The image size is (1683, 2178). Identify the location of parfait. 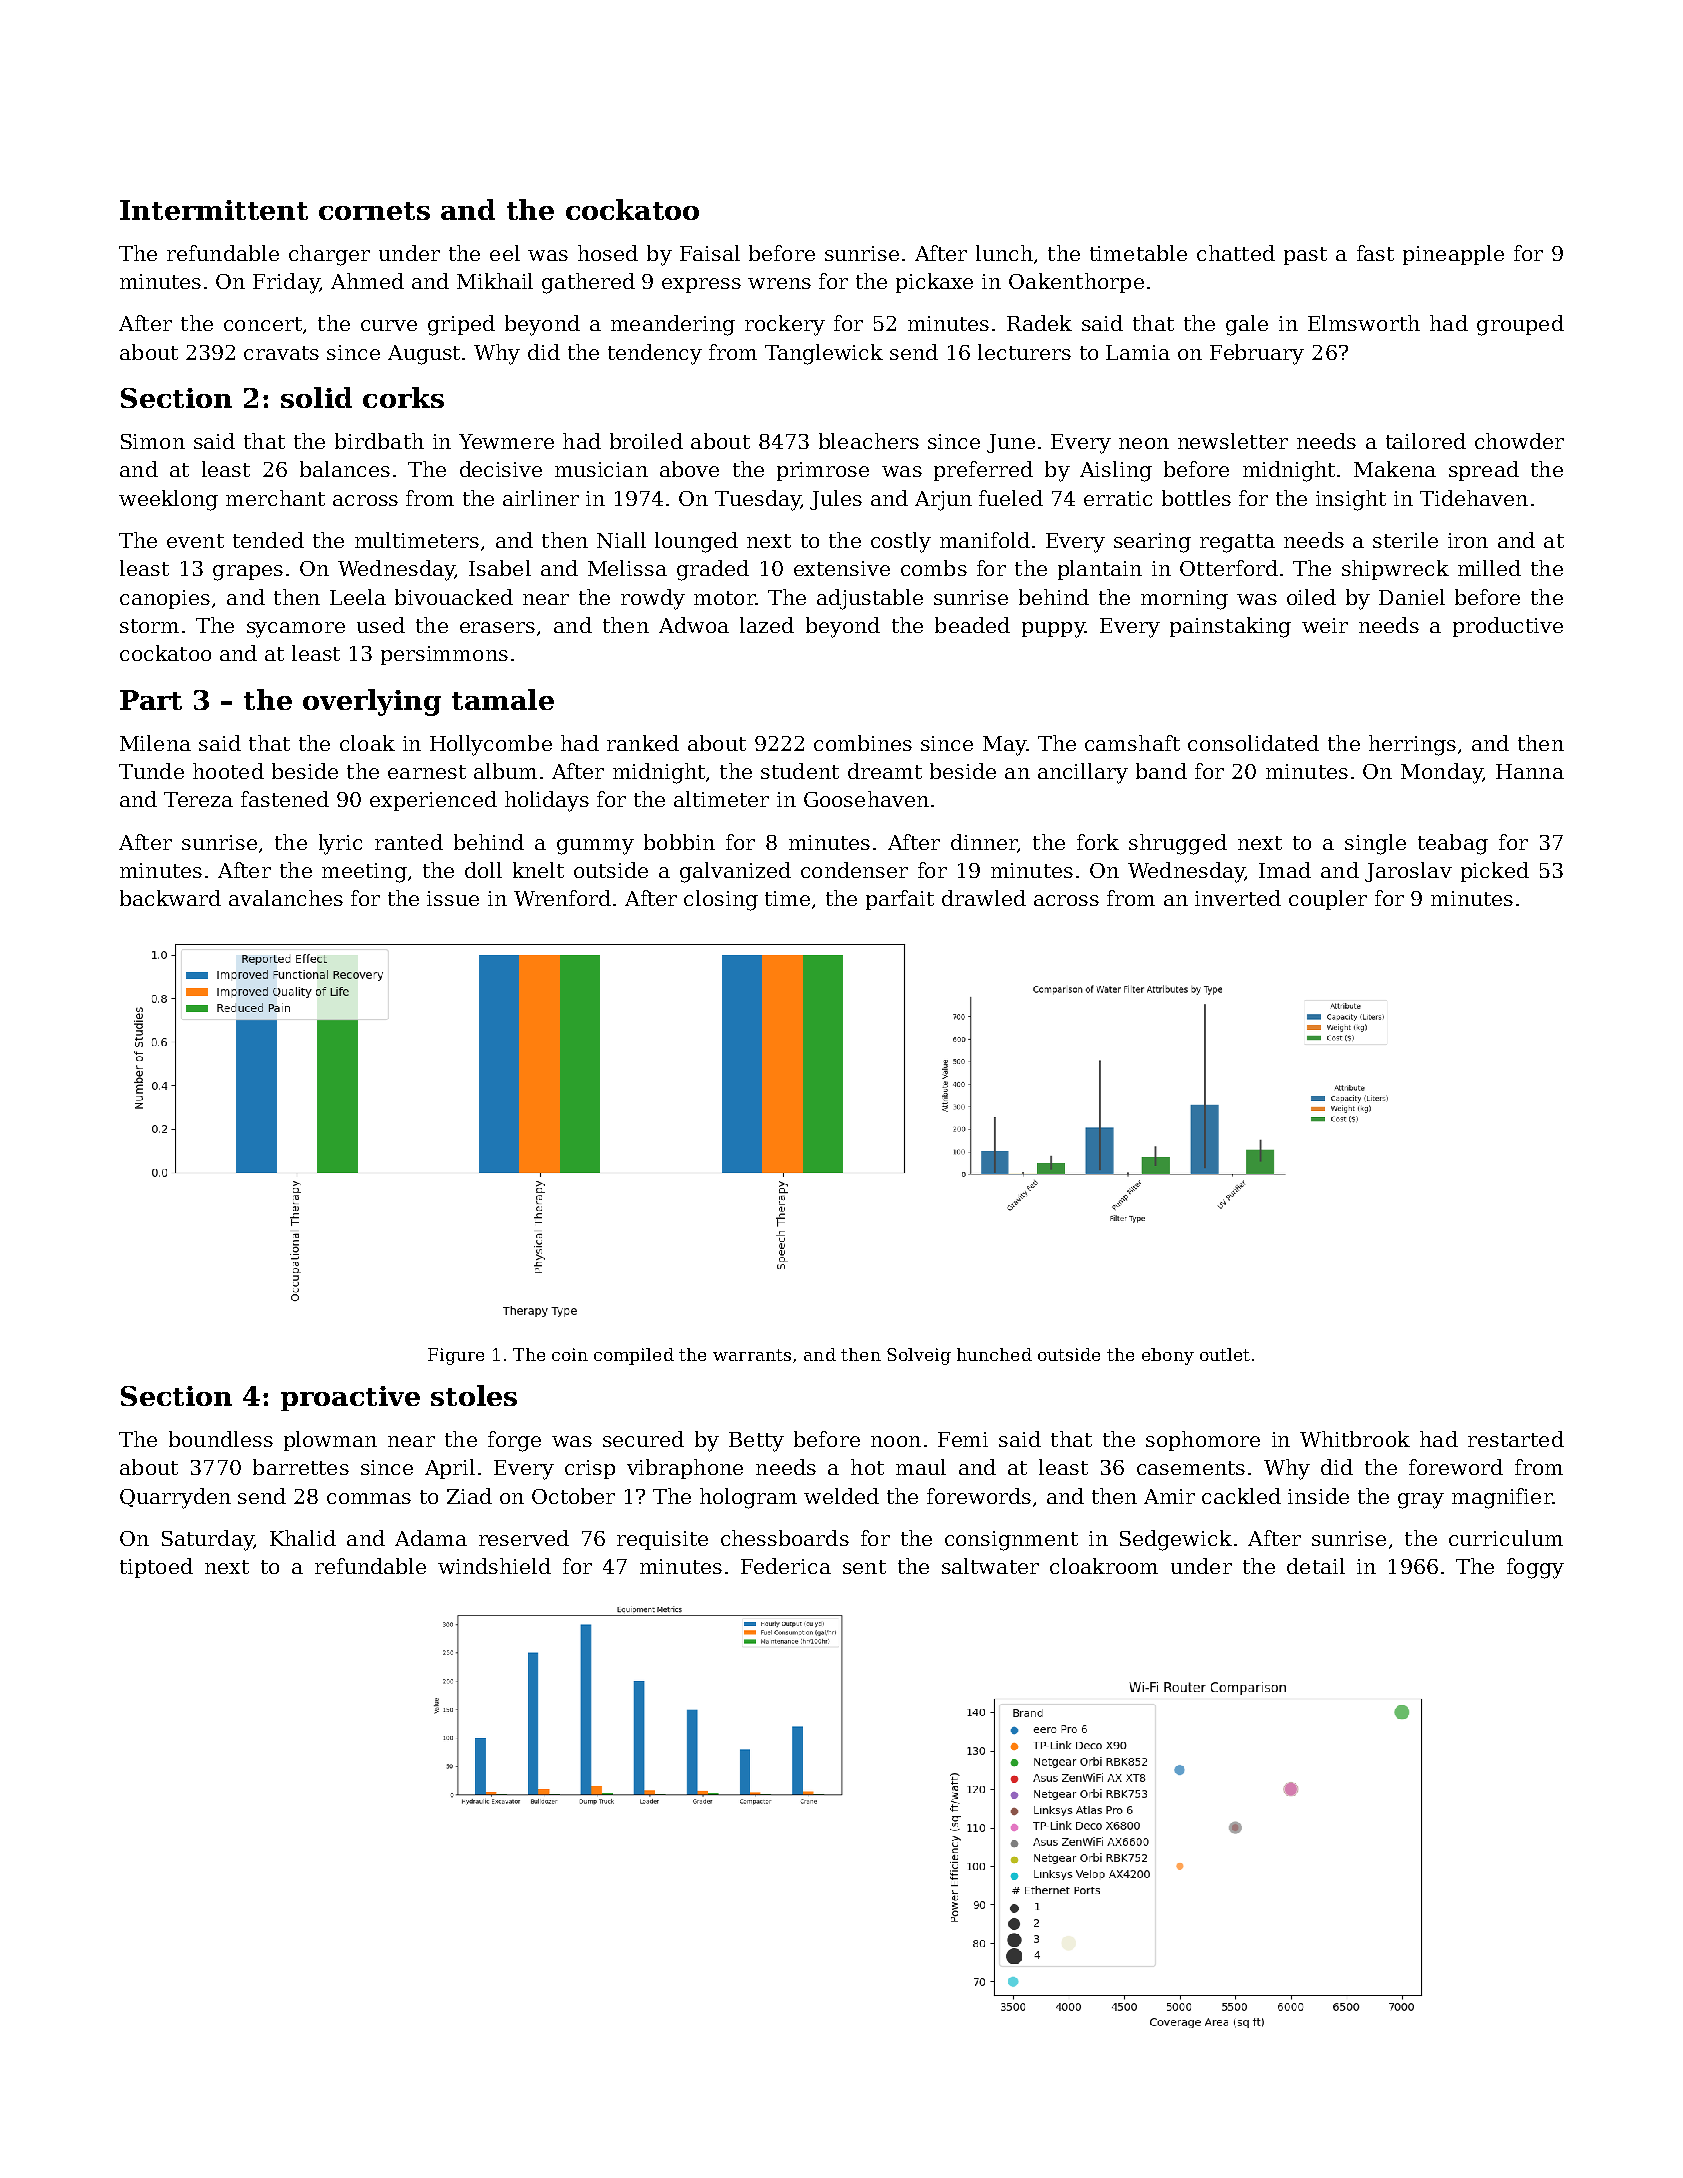
(900, 900).
